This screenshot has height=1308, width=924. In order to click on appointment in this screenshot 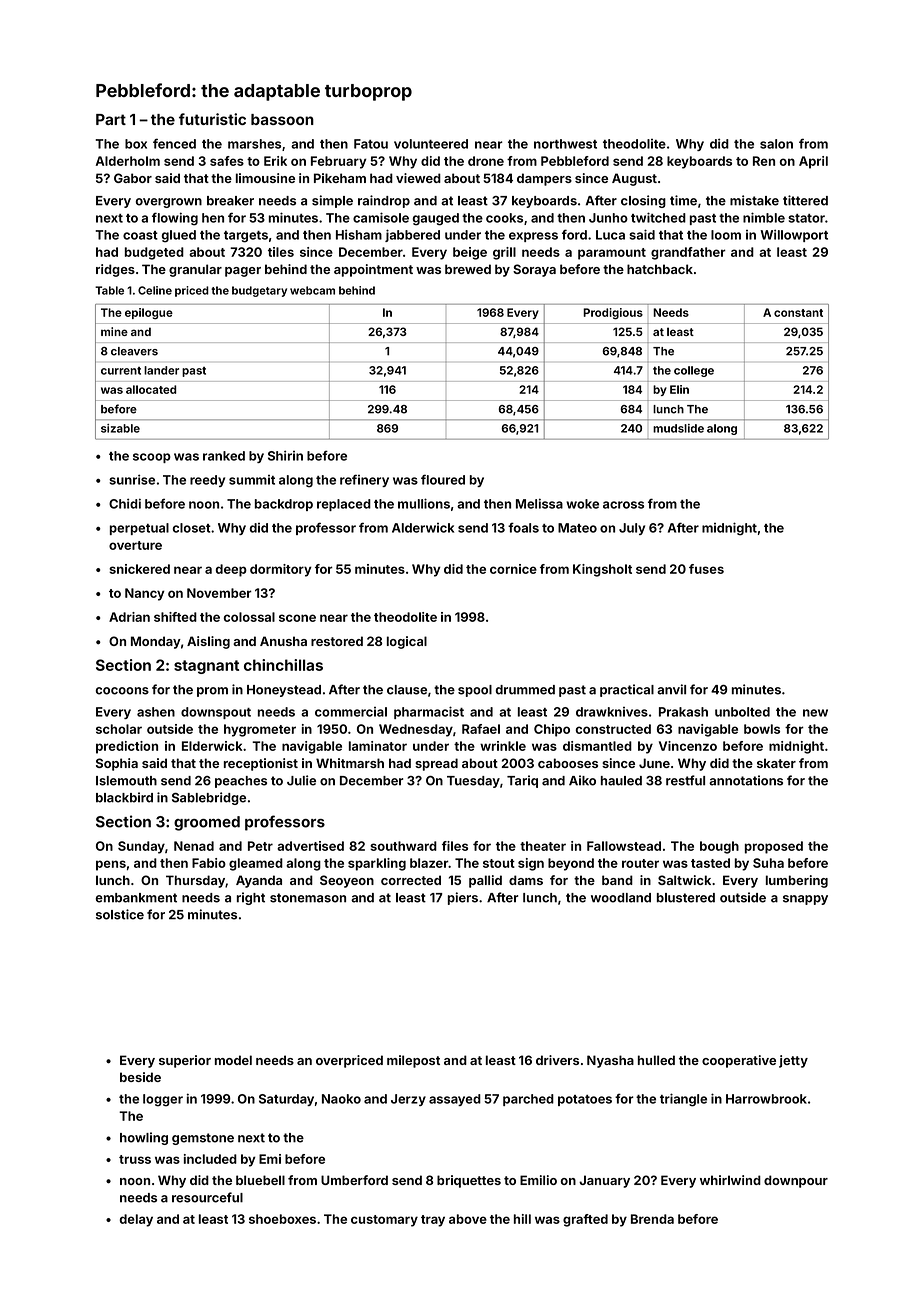, I will do `click(373, 270)`.
